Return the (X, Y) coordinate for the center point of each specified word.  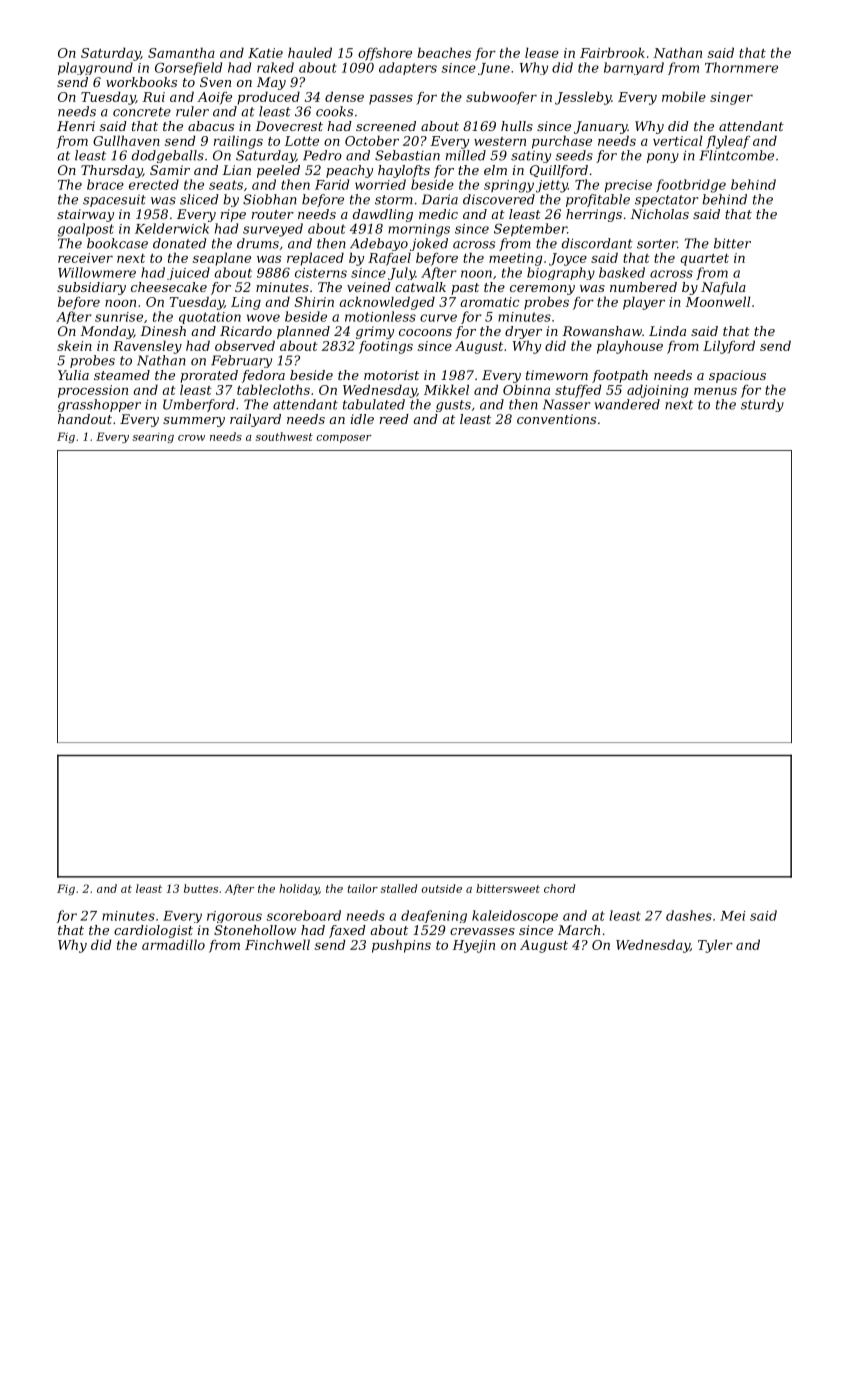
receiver (85, 258)
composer (343, 439)
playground (95, 68)
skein (74, 345)
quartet (704, 260)
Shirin (314, 301)
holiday (299, 889)
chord (559, 888)
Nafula (723, 288)
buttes (201, 888)
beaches (444, 52)
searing (153, 438)
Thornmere (741, 67)
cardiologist (153, 931)
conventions (556, 419)
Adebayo (379, 244)
